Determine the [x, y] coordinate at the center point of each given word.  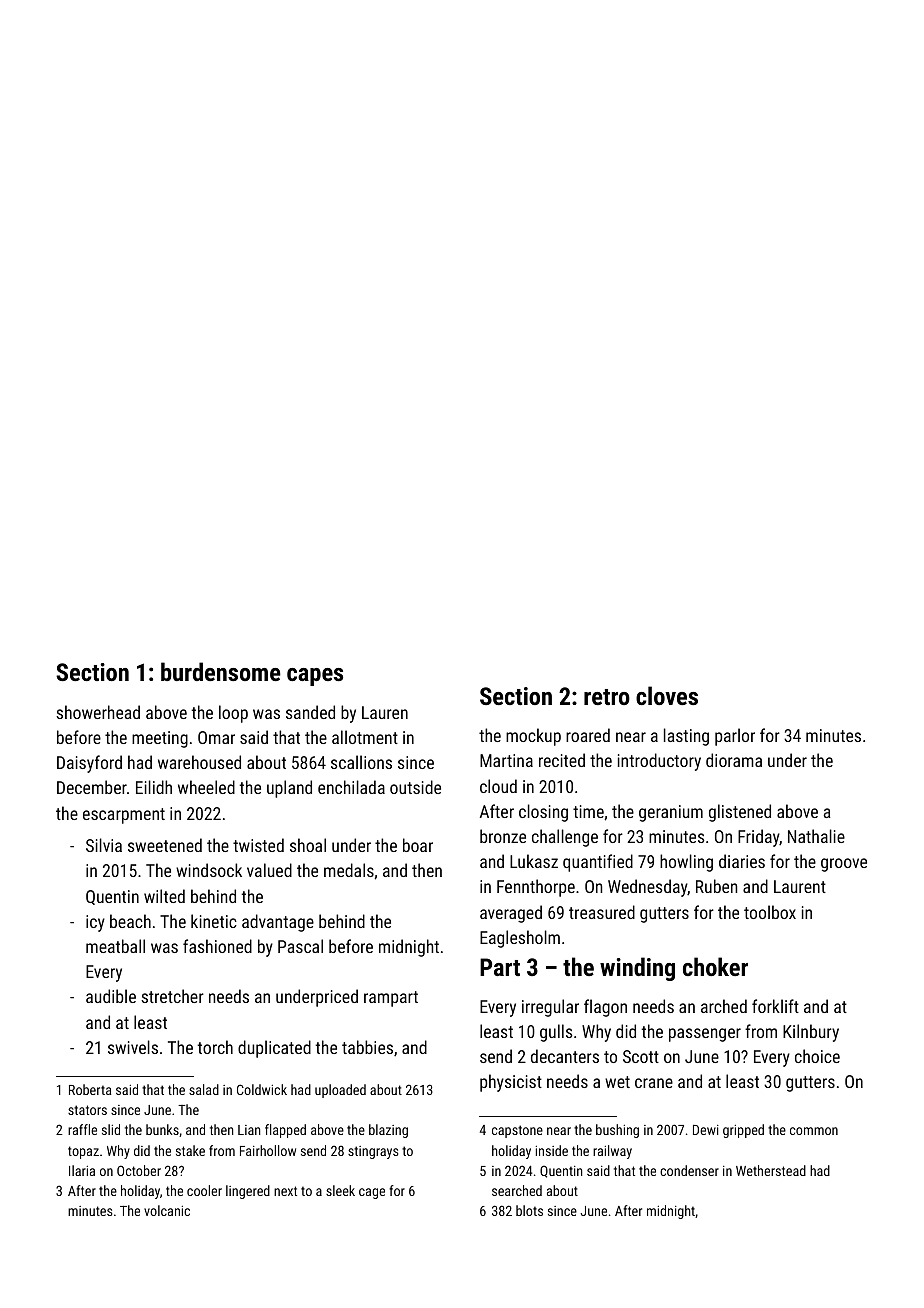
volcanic [167, 1210]
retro [607, 697]
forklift [775, 1006]
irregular [550, 1008]
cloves [667, 695]
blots [529, 1210]
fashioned [217, 946]
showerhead [98, 712]
